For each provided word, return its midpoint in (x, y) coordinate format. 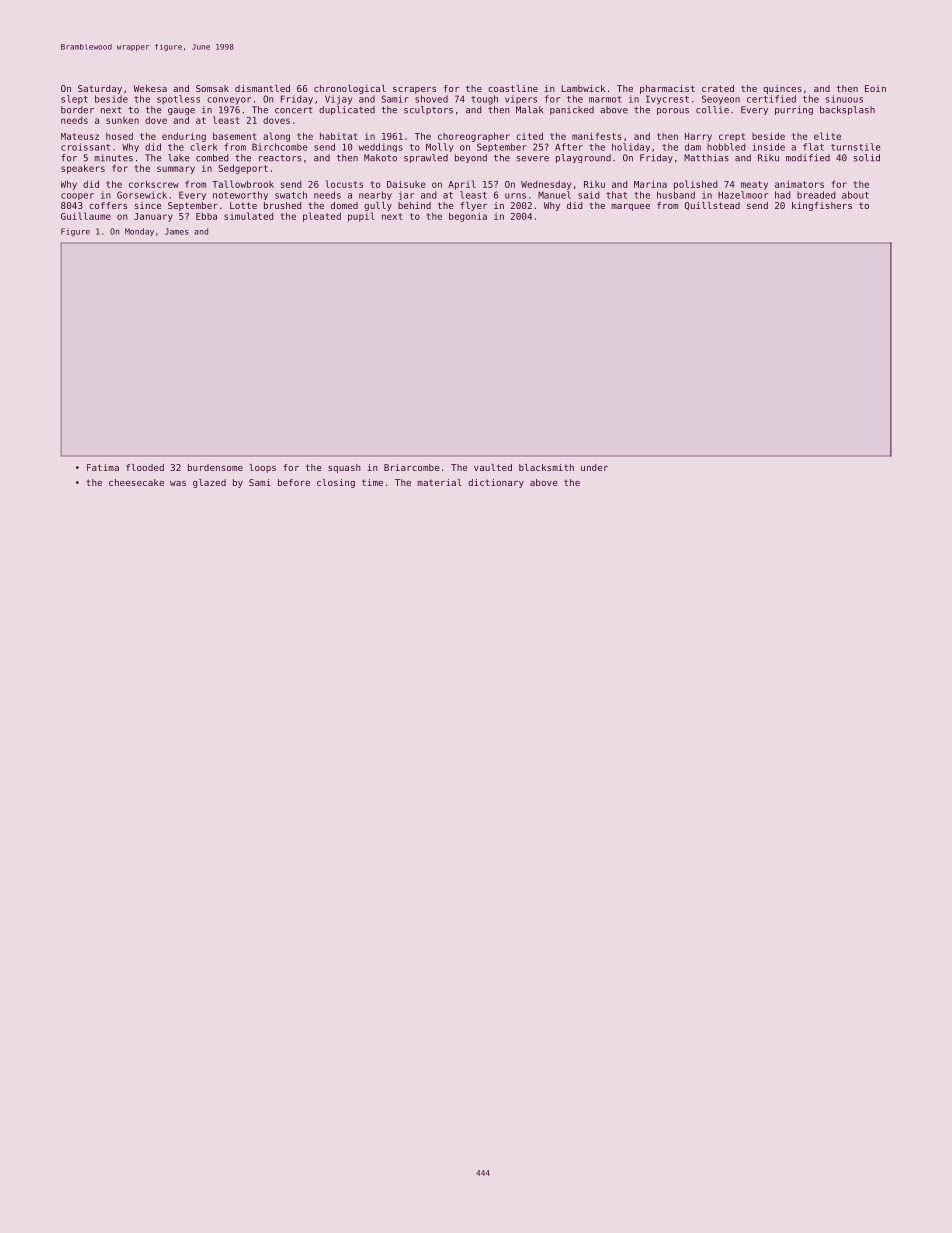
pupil (361, 217)
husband (676, 195)
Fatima (103, 467)
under (594, 467)
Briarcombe (411, 467)
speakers (83, 169)
